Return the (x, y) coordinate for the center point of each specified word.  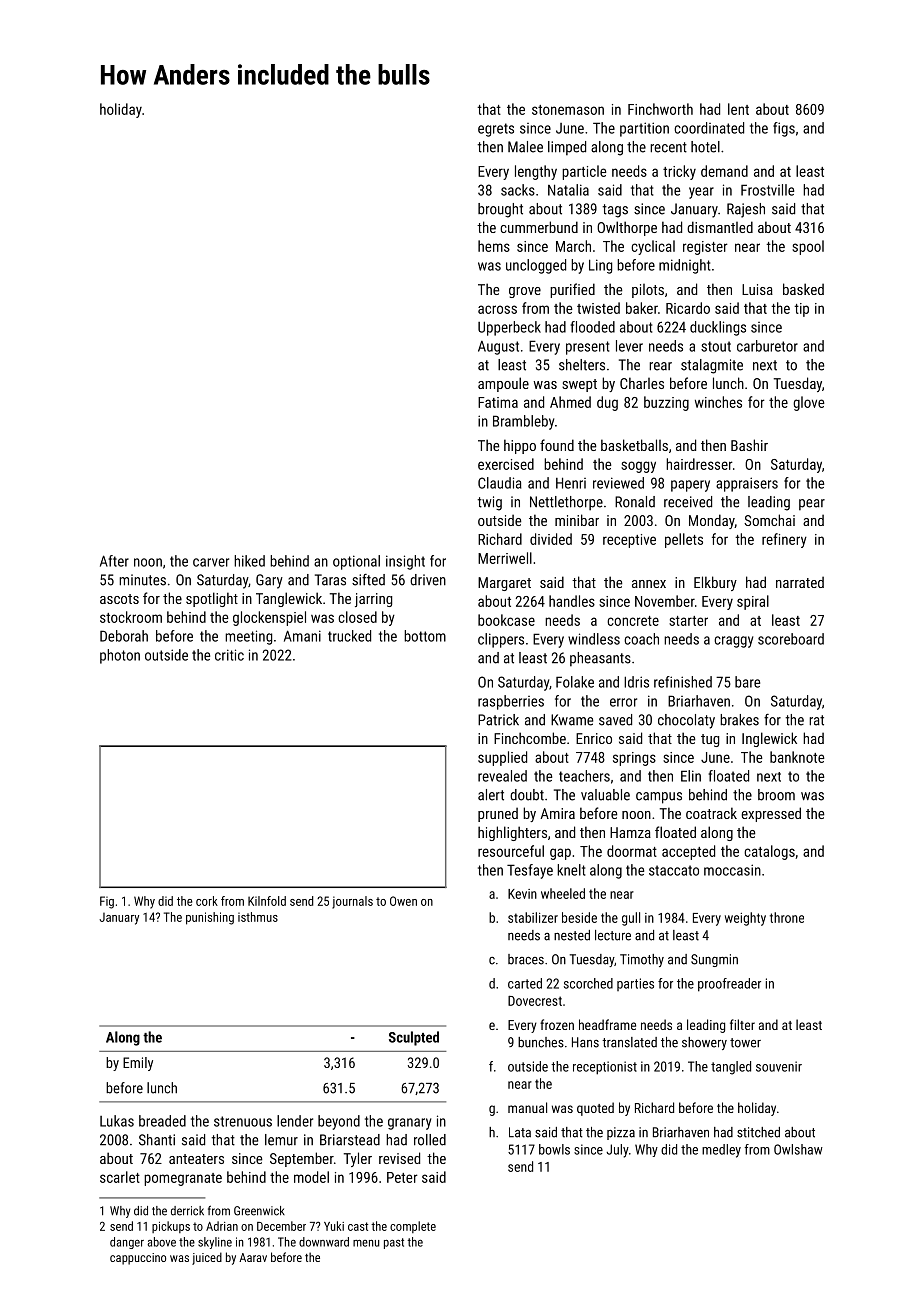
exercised (506, 464)
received (688, 502)
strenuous (243, 1121)
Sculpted (414, 1038)
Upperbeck (509, 328)
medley (721, 1151)
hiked (249, 561)
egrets (496, 130)
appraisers (747, 484)
